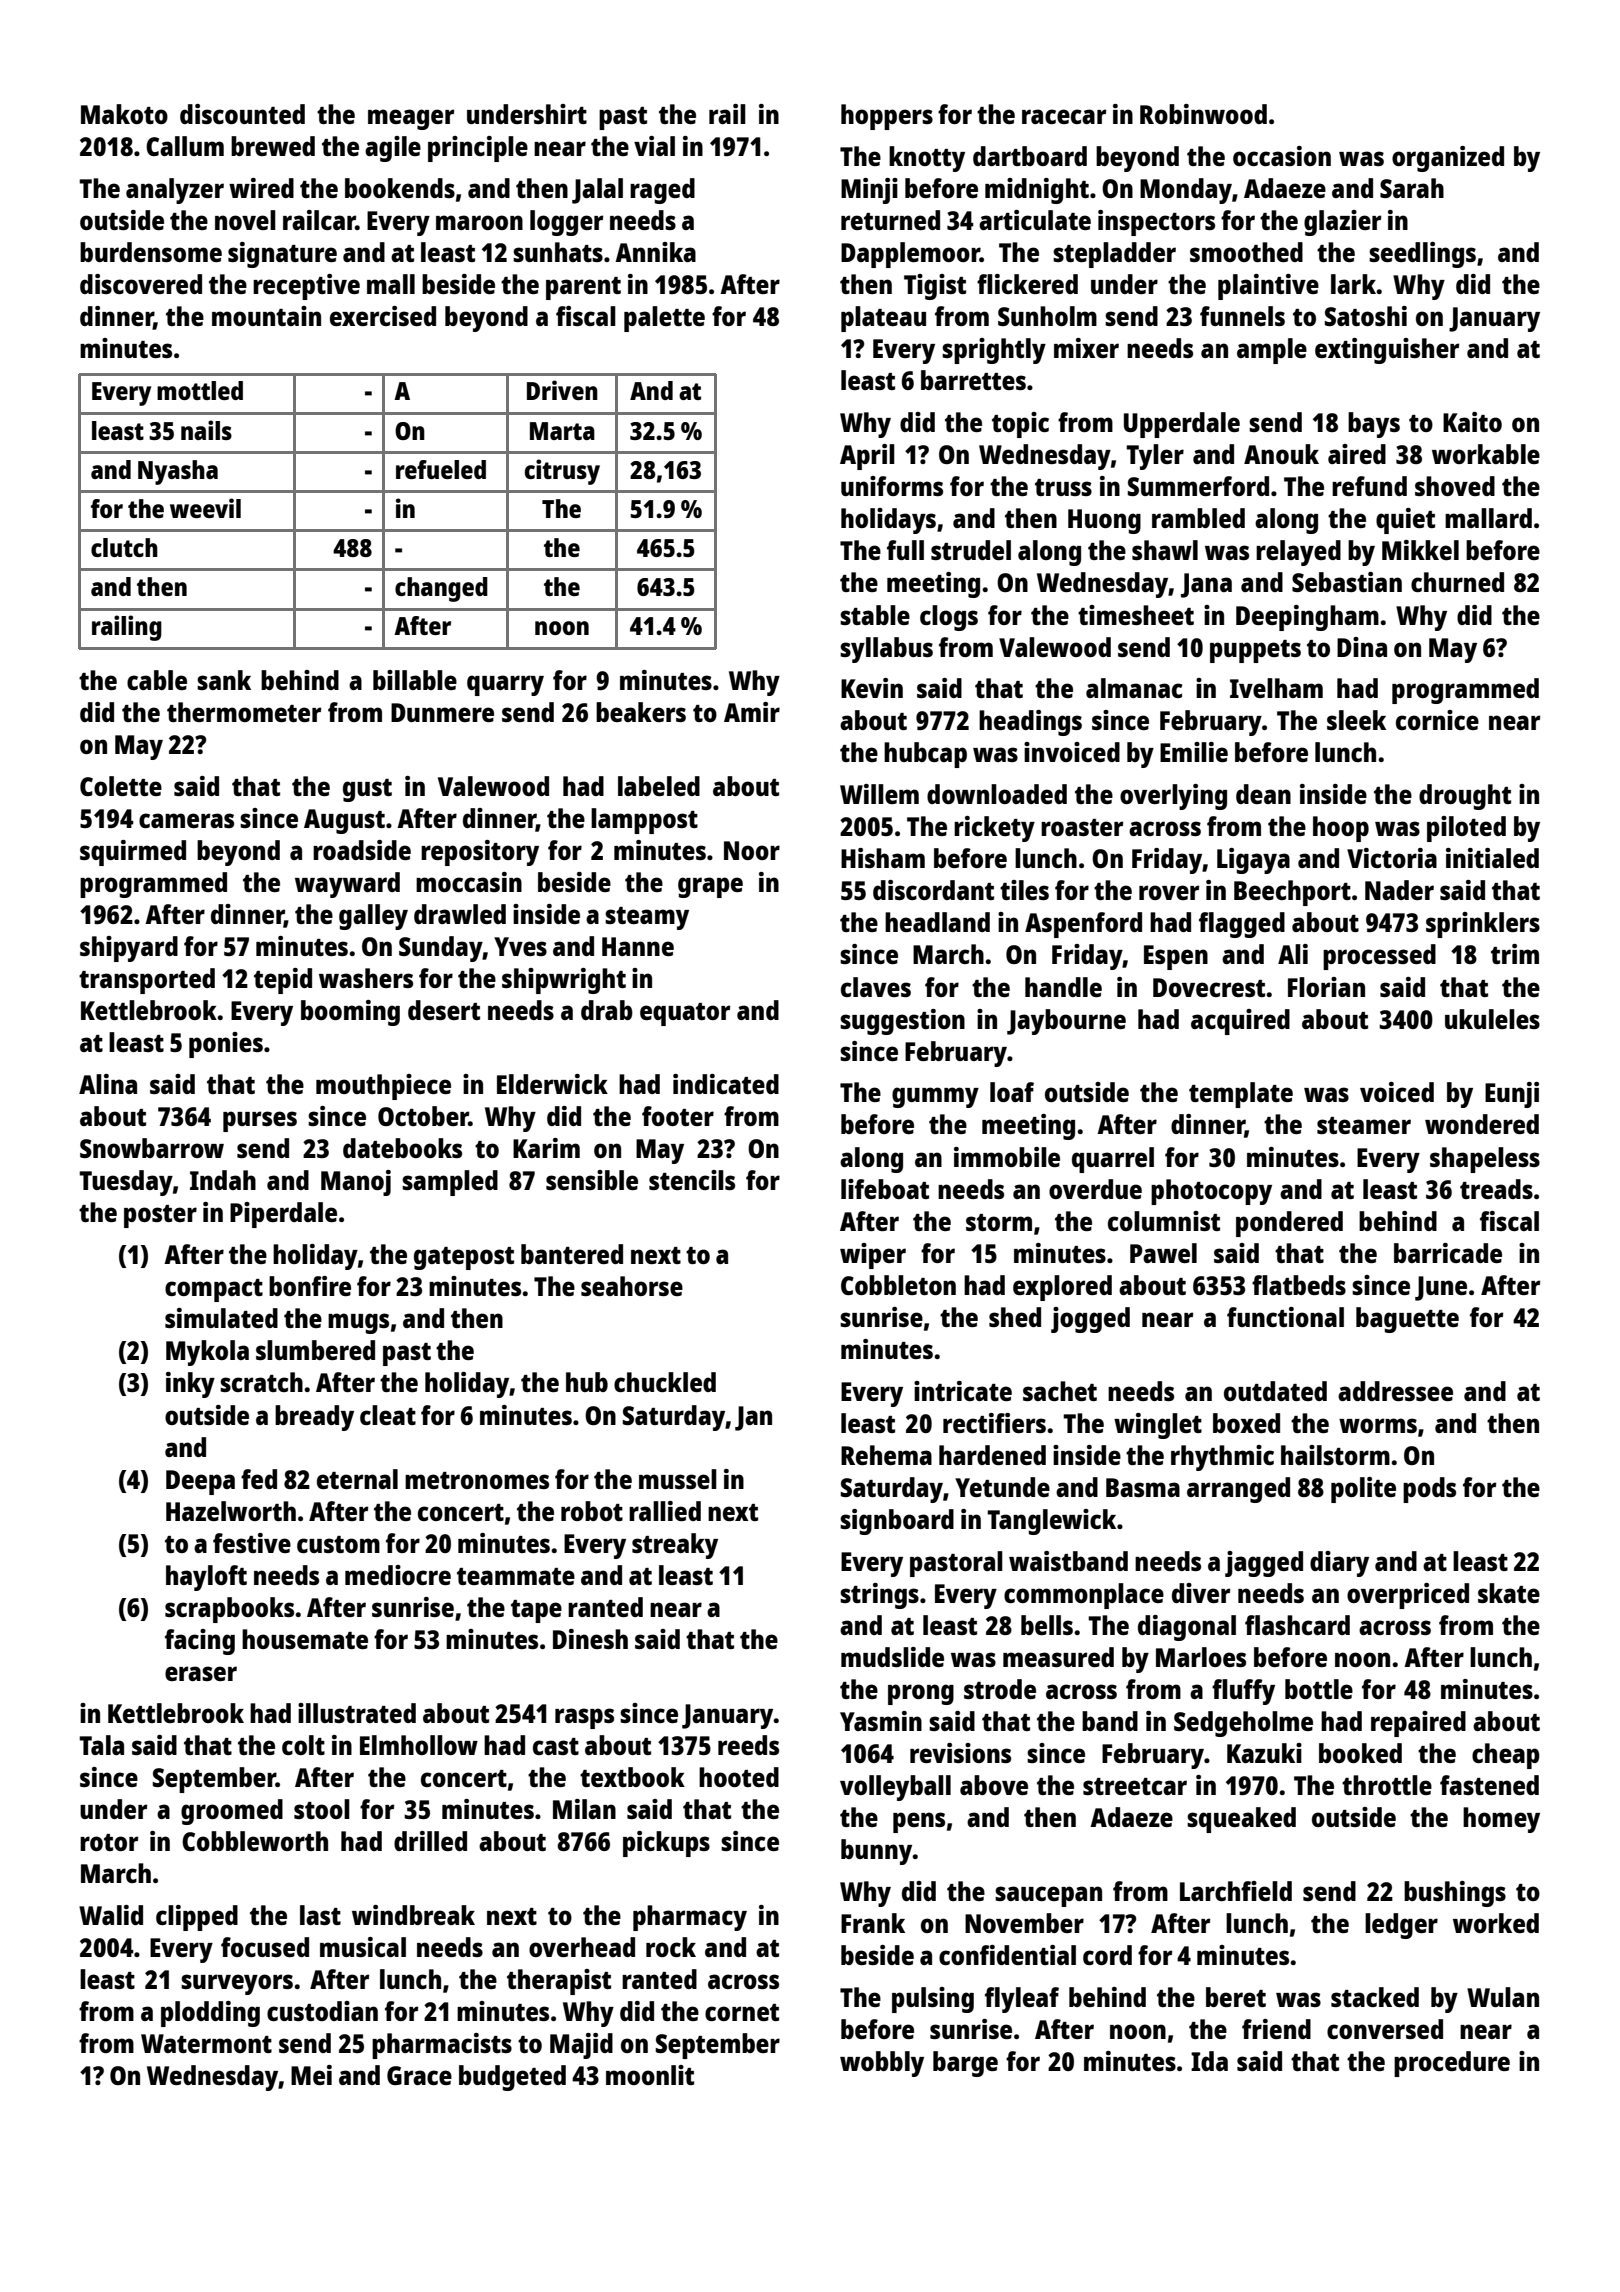 The height and width of the document is (2292, 1620). I want to click on Watermont, so click(206, 2043).
